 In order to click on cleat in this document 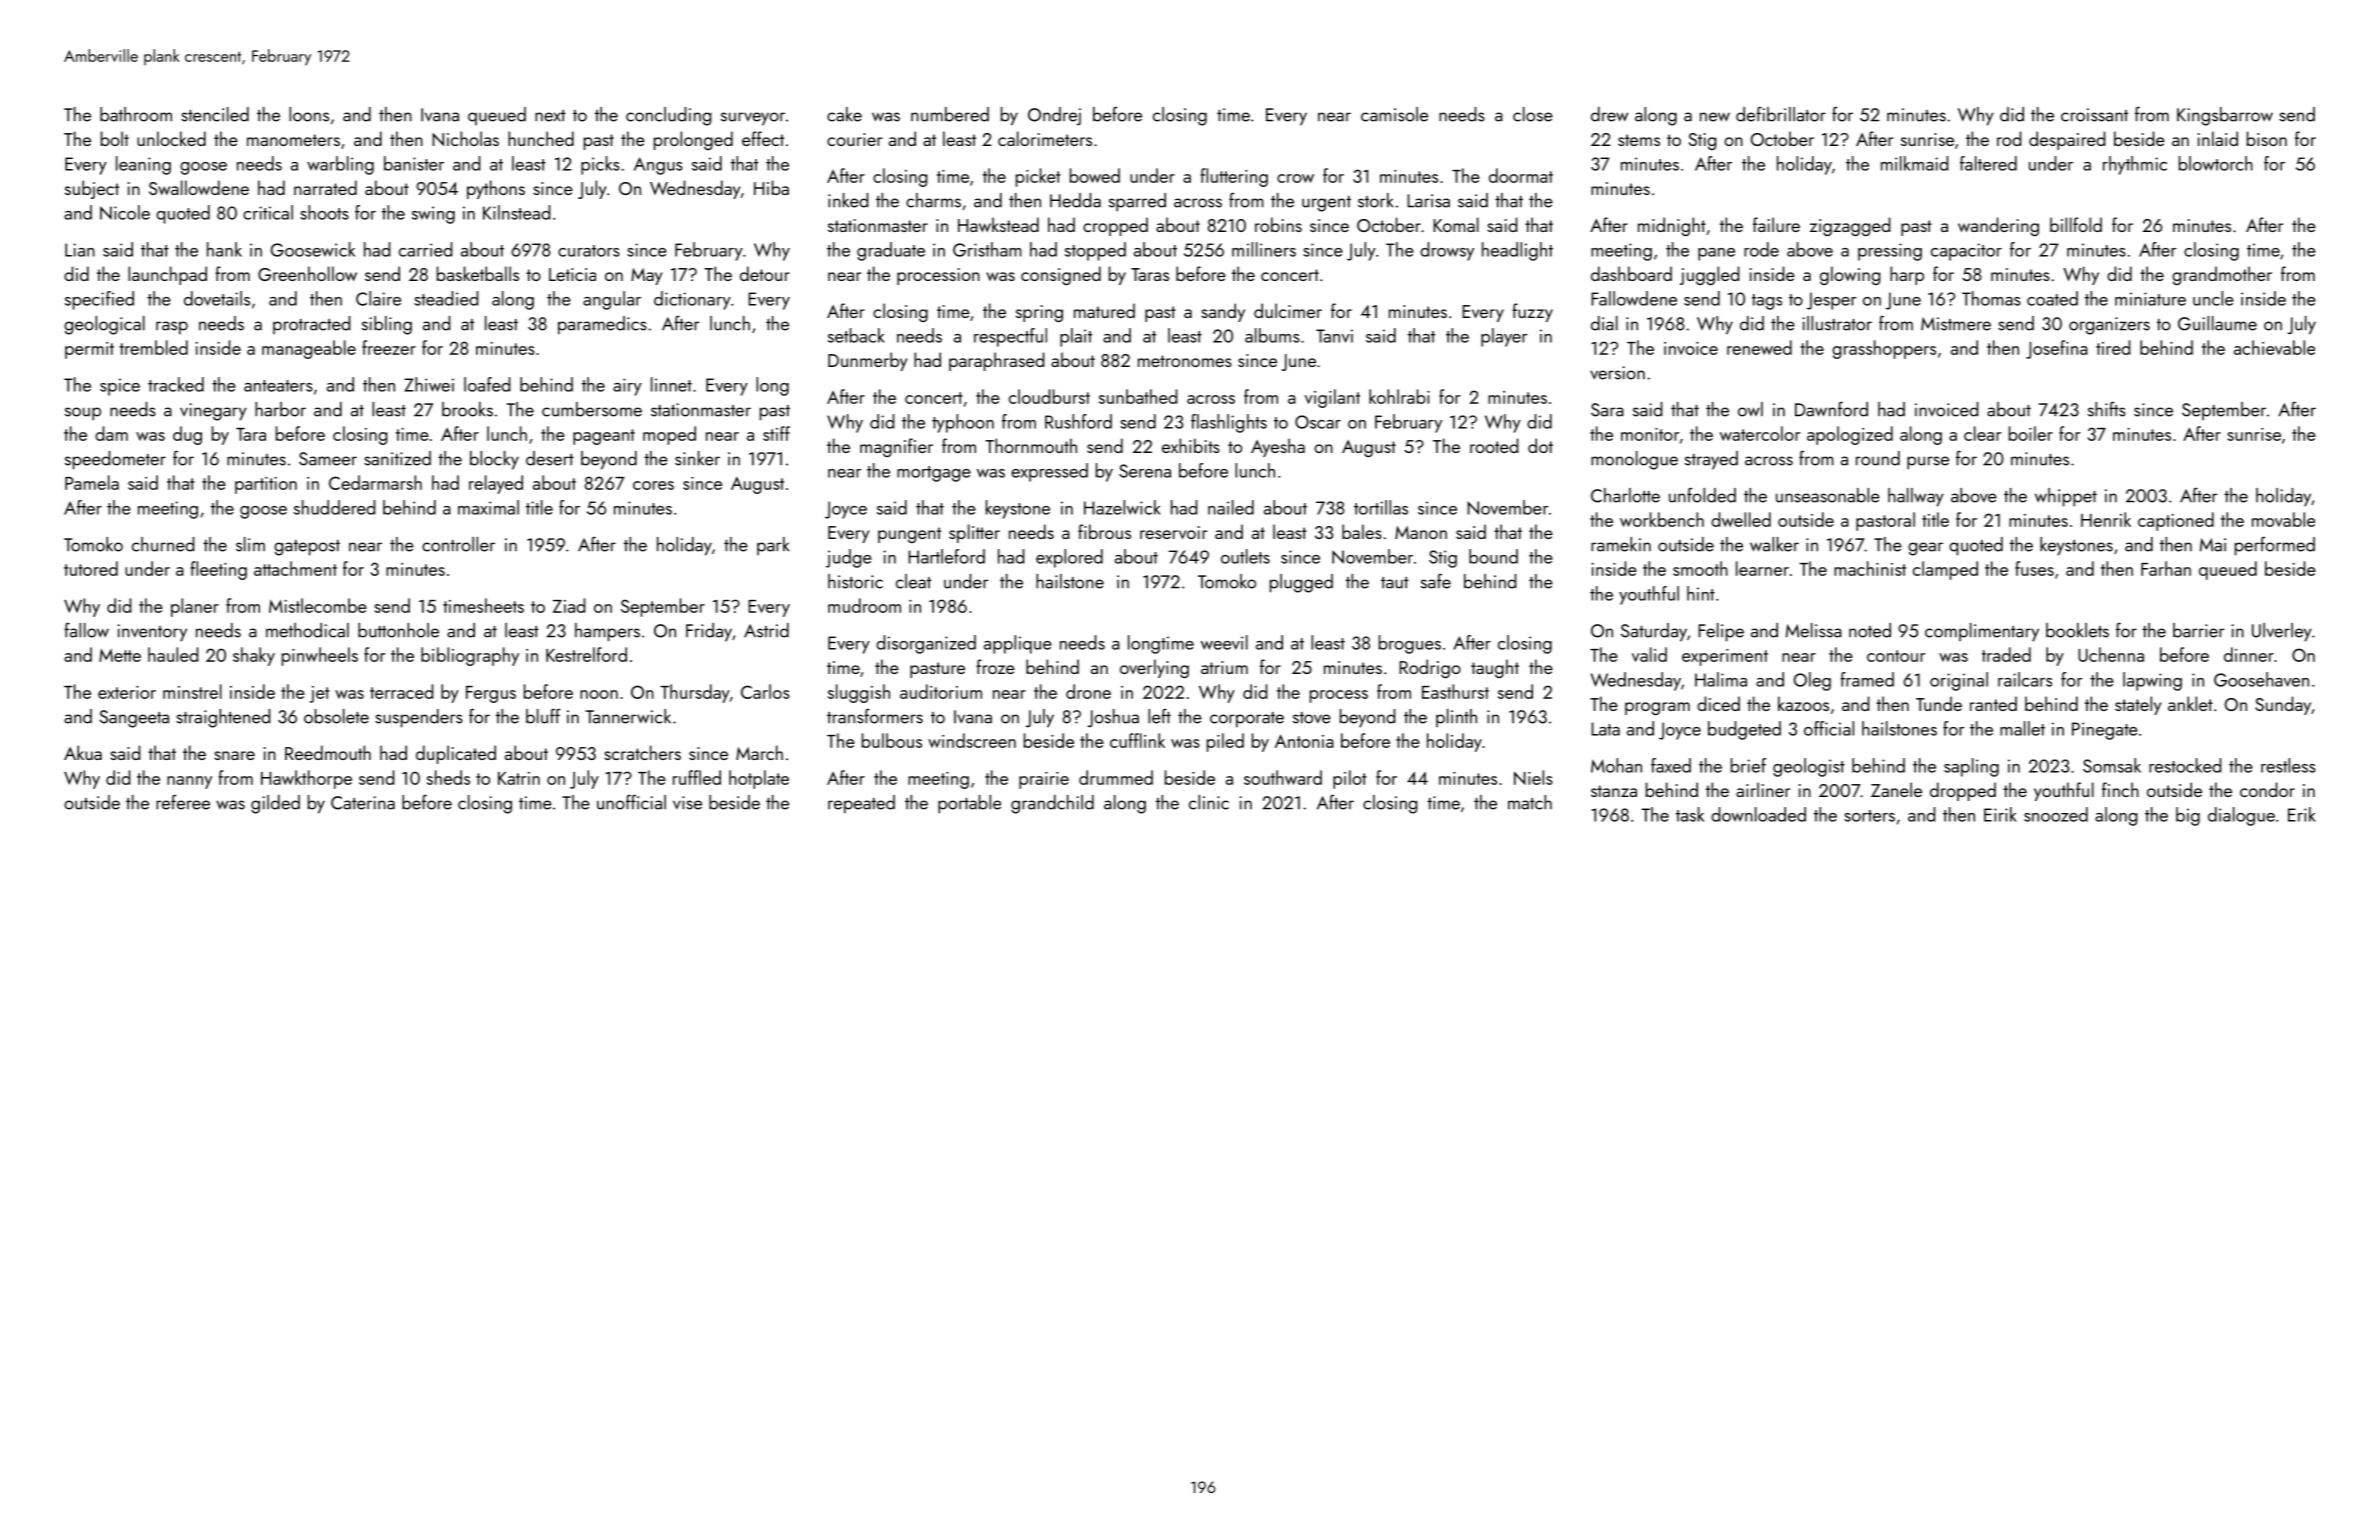, I will do `click(913, 581)`.
